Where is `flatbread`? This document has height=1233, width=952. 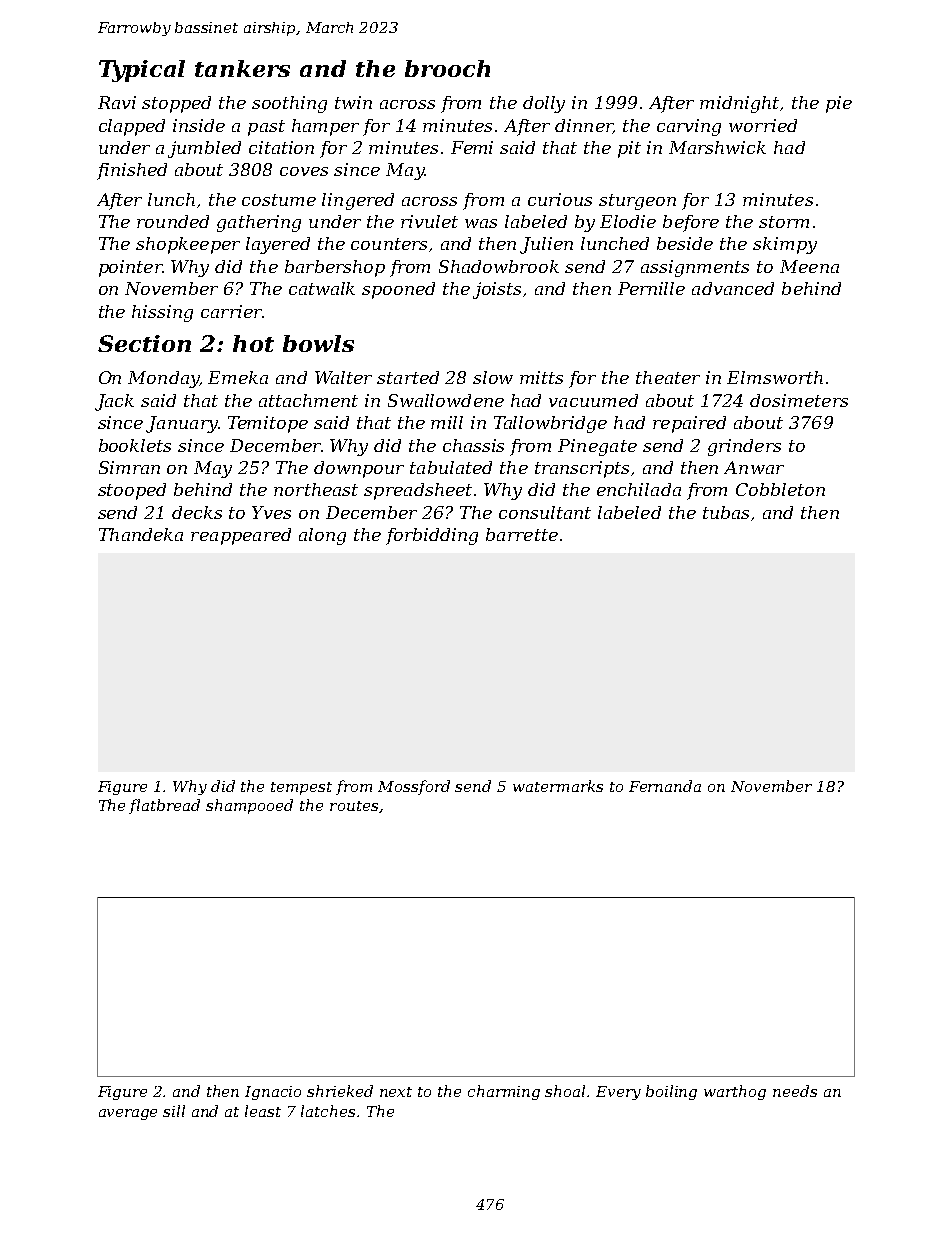 flatbread is located at coordinates (164, 806).
